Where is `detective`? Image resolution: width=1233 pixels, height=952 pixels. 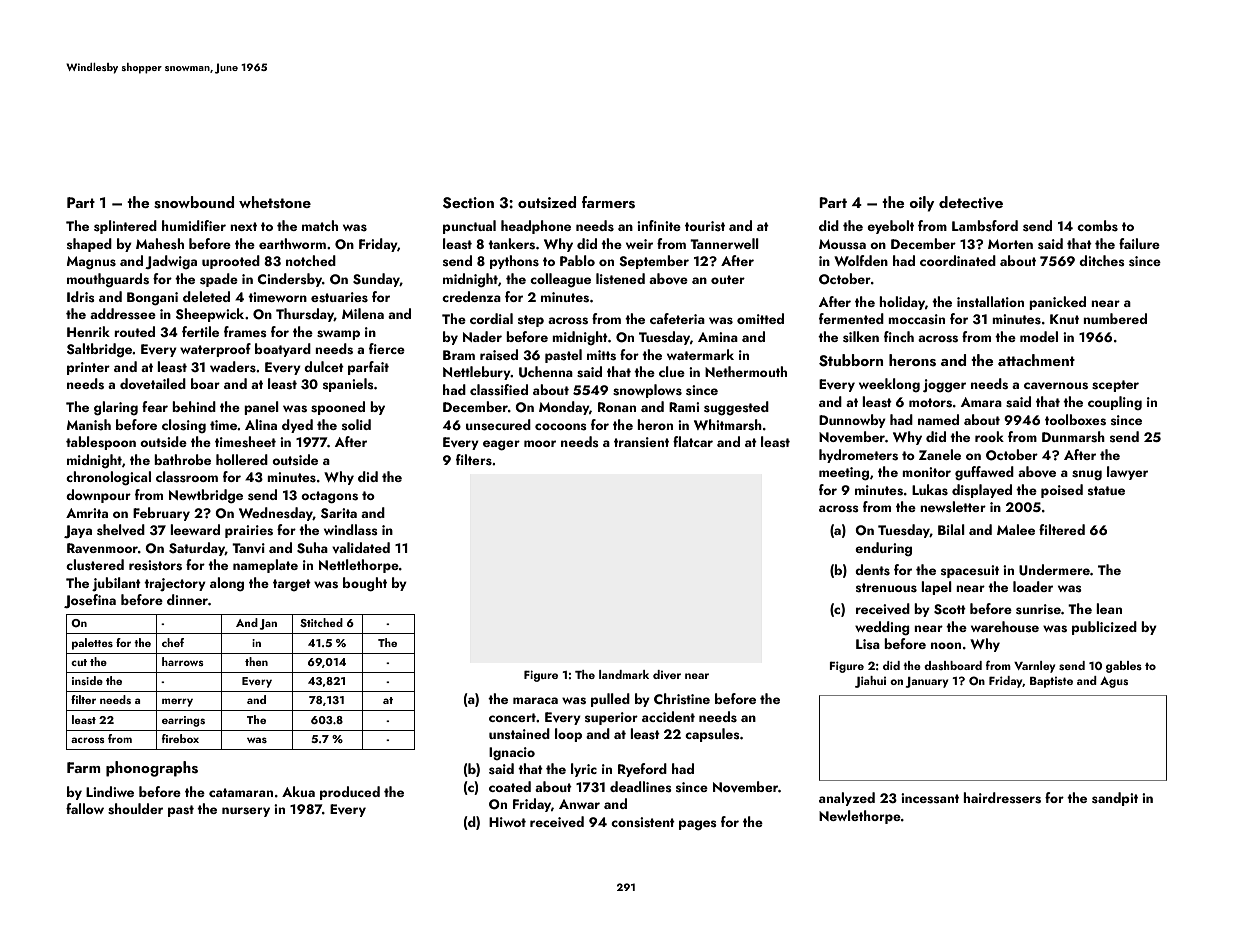 detective is located at coordinates (971, 202).
